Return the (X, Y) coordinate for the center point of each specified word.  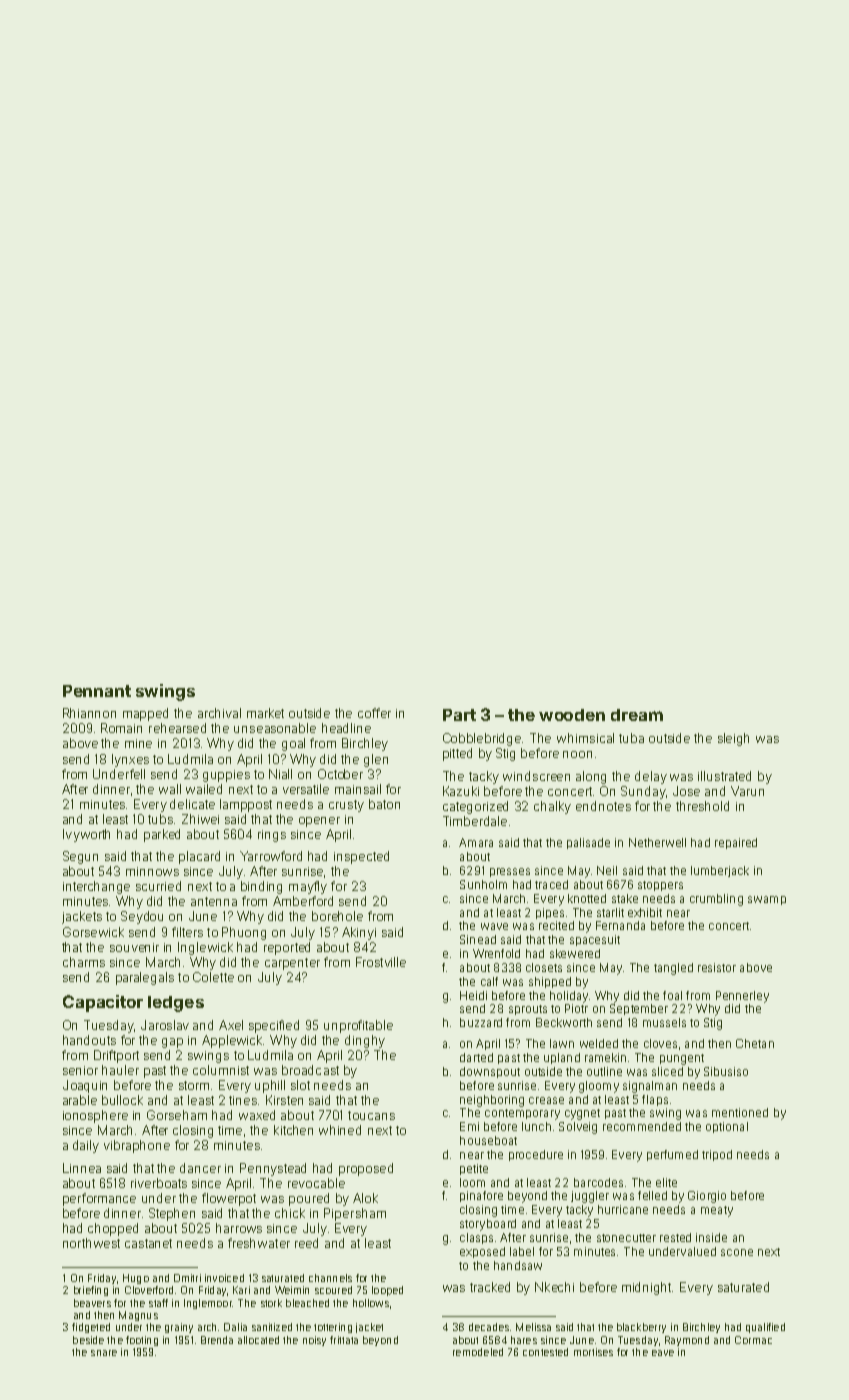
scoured (333, 1290)
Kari (241, 1290)
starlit (610, 912)
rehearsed (177, 728)
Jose (686, 791)
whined (340, 1130)
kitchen (293, 1130)
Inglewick (205, 948)
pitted (457, 754)
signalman (650, 1087)
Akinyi (359, 933)
